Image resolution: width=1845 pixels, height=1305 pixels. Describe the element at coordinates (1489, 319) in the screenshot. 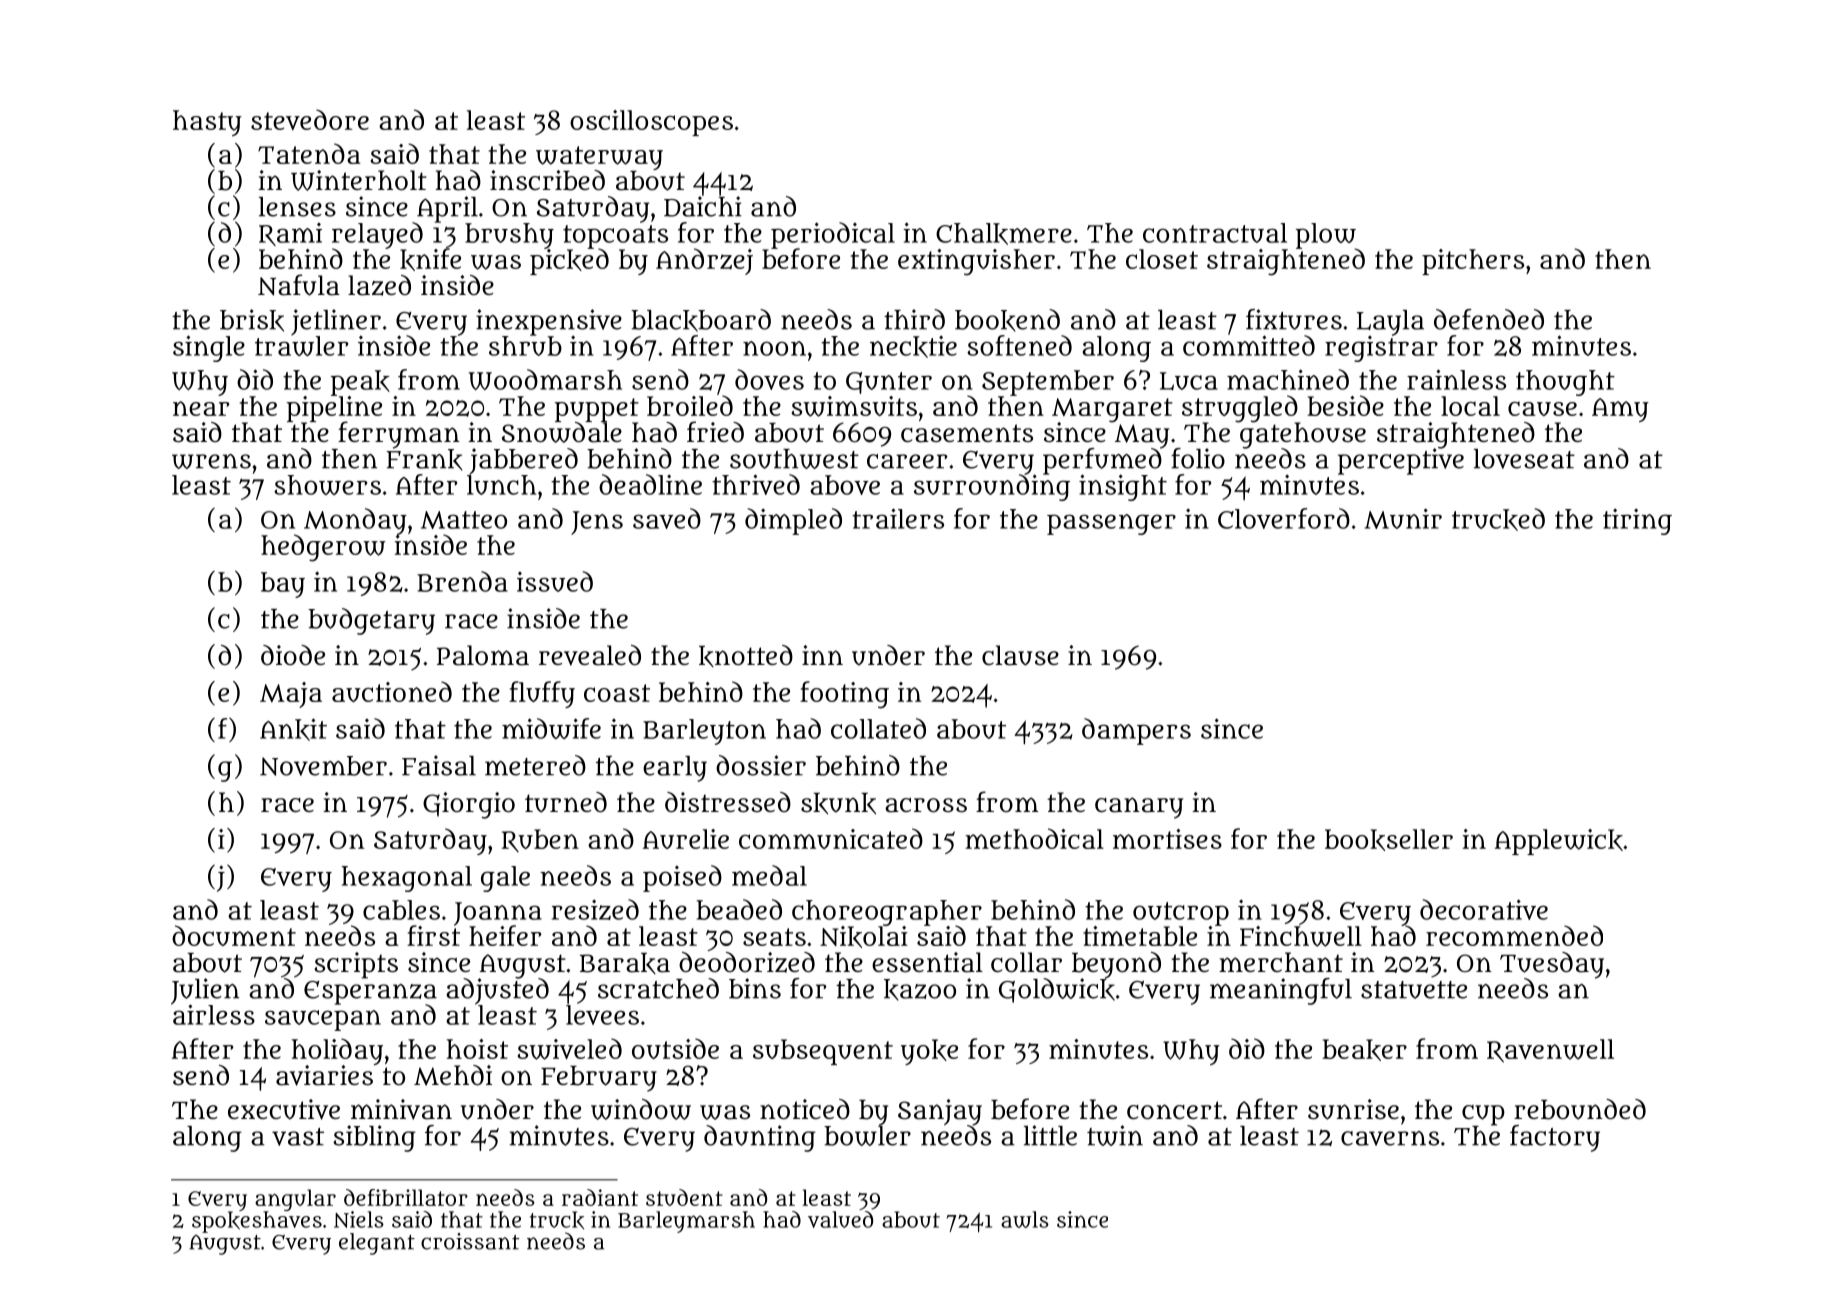

I see `defended` at that location.
